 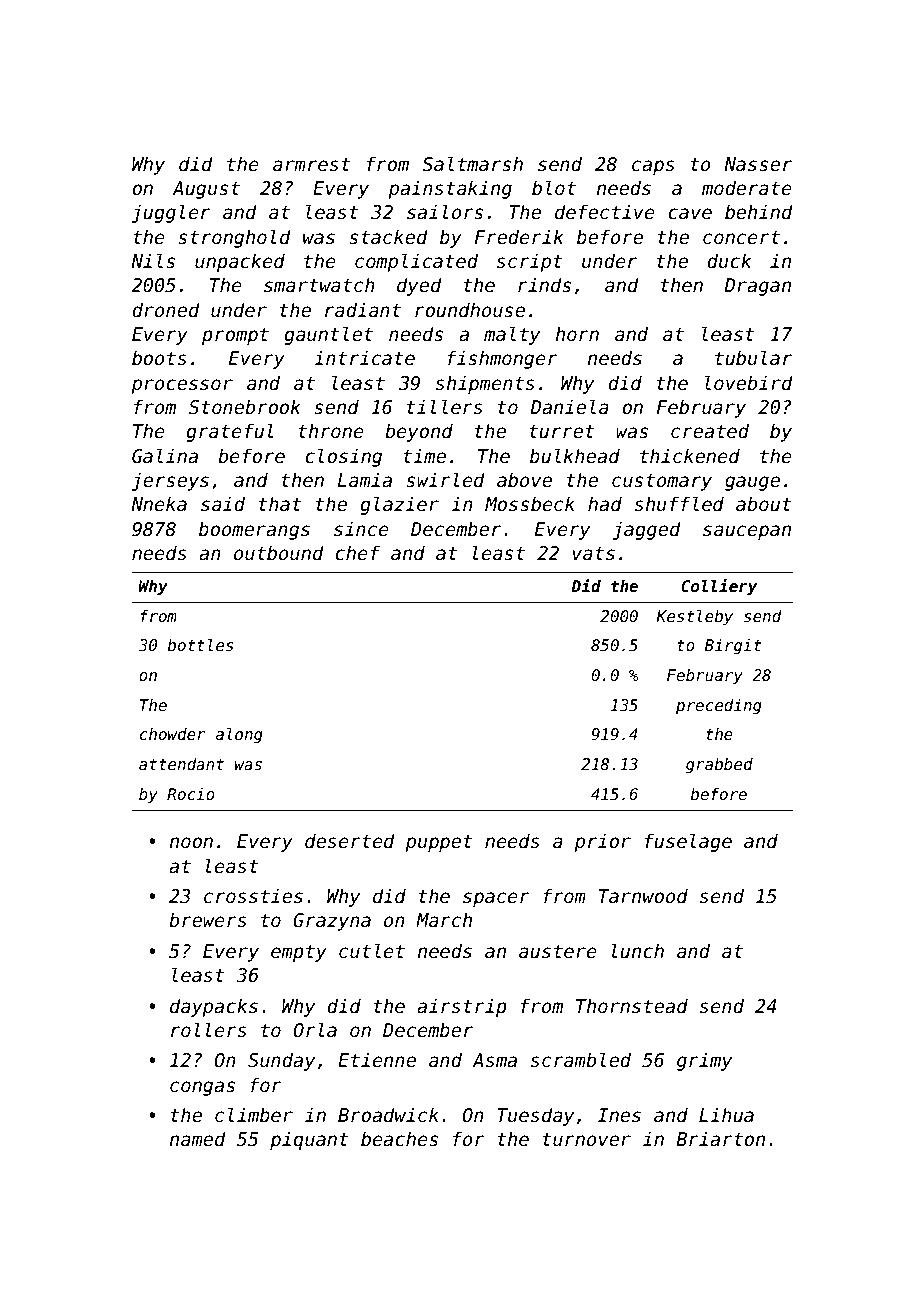 What do you see at coordinates (309, 1140) in the document?
I see `piquant` at bounding box center [309, 1140].
